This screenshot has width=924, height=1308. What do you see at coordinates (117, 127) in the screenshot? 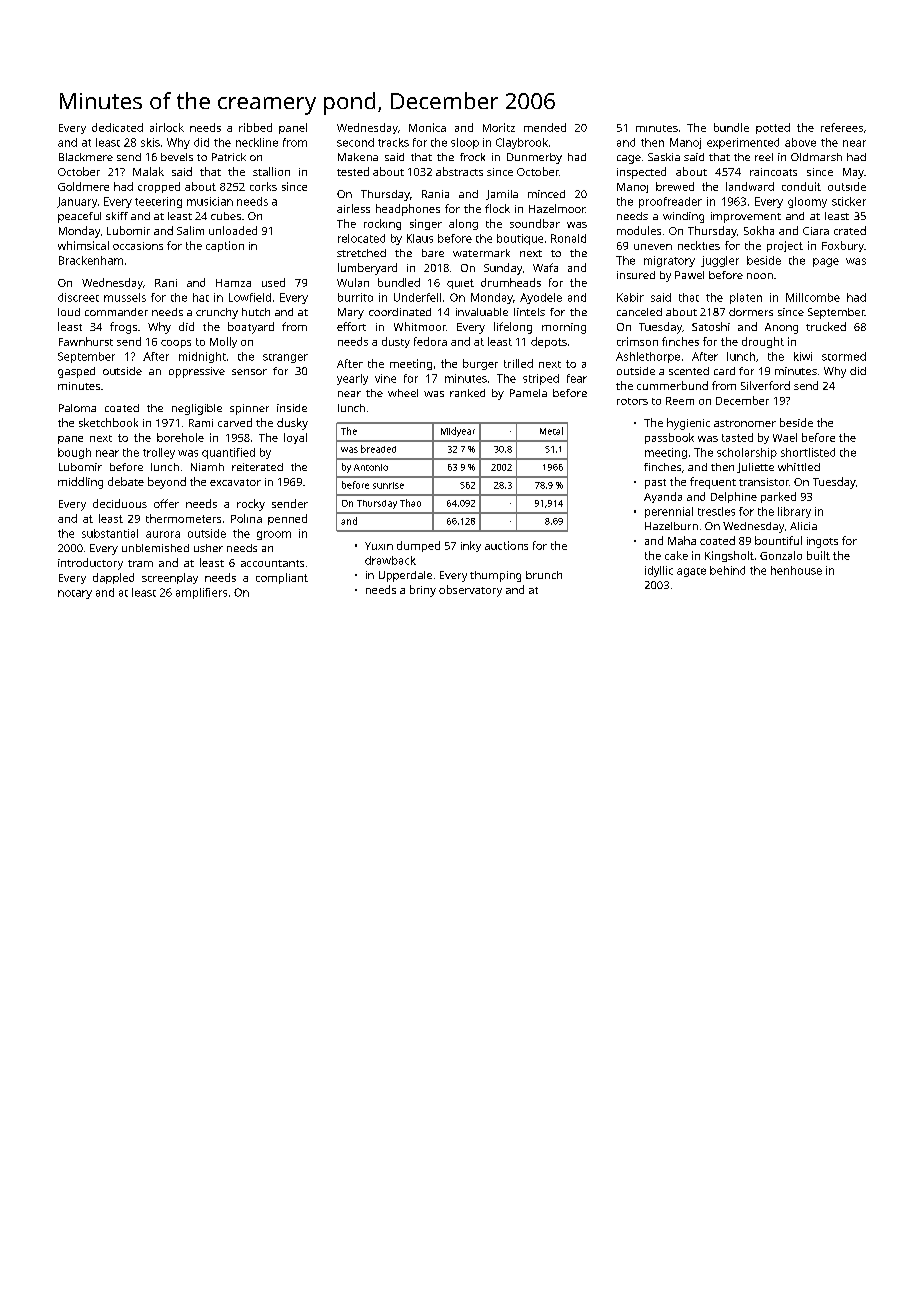
I see `dedicated` at bounding box center [117, 127].
